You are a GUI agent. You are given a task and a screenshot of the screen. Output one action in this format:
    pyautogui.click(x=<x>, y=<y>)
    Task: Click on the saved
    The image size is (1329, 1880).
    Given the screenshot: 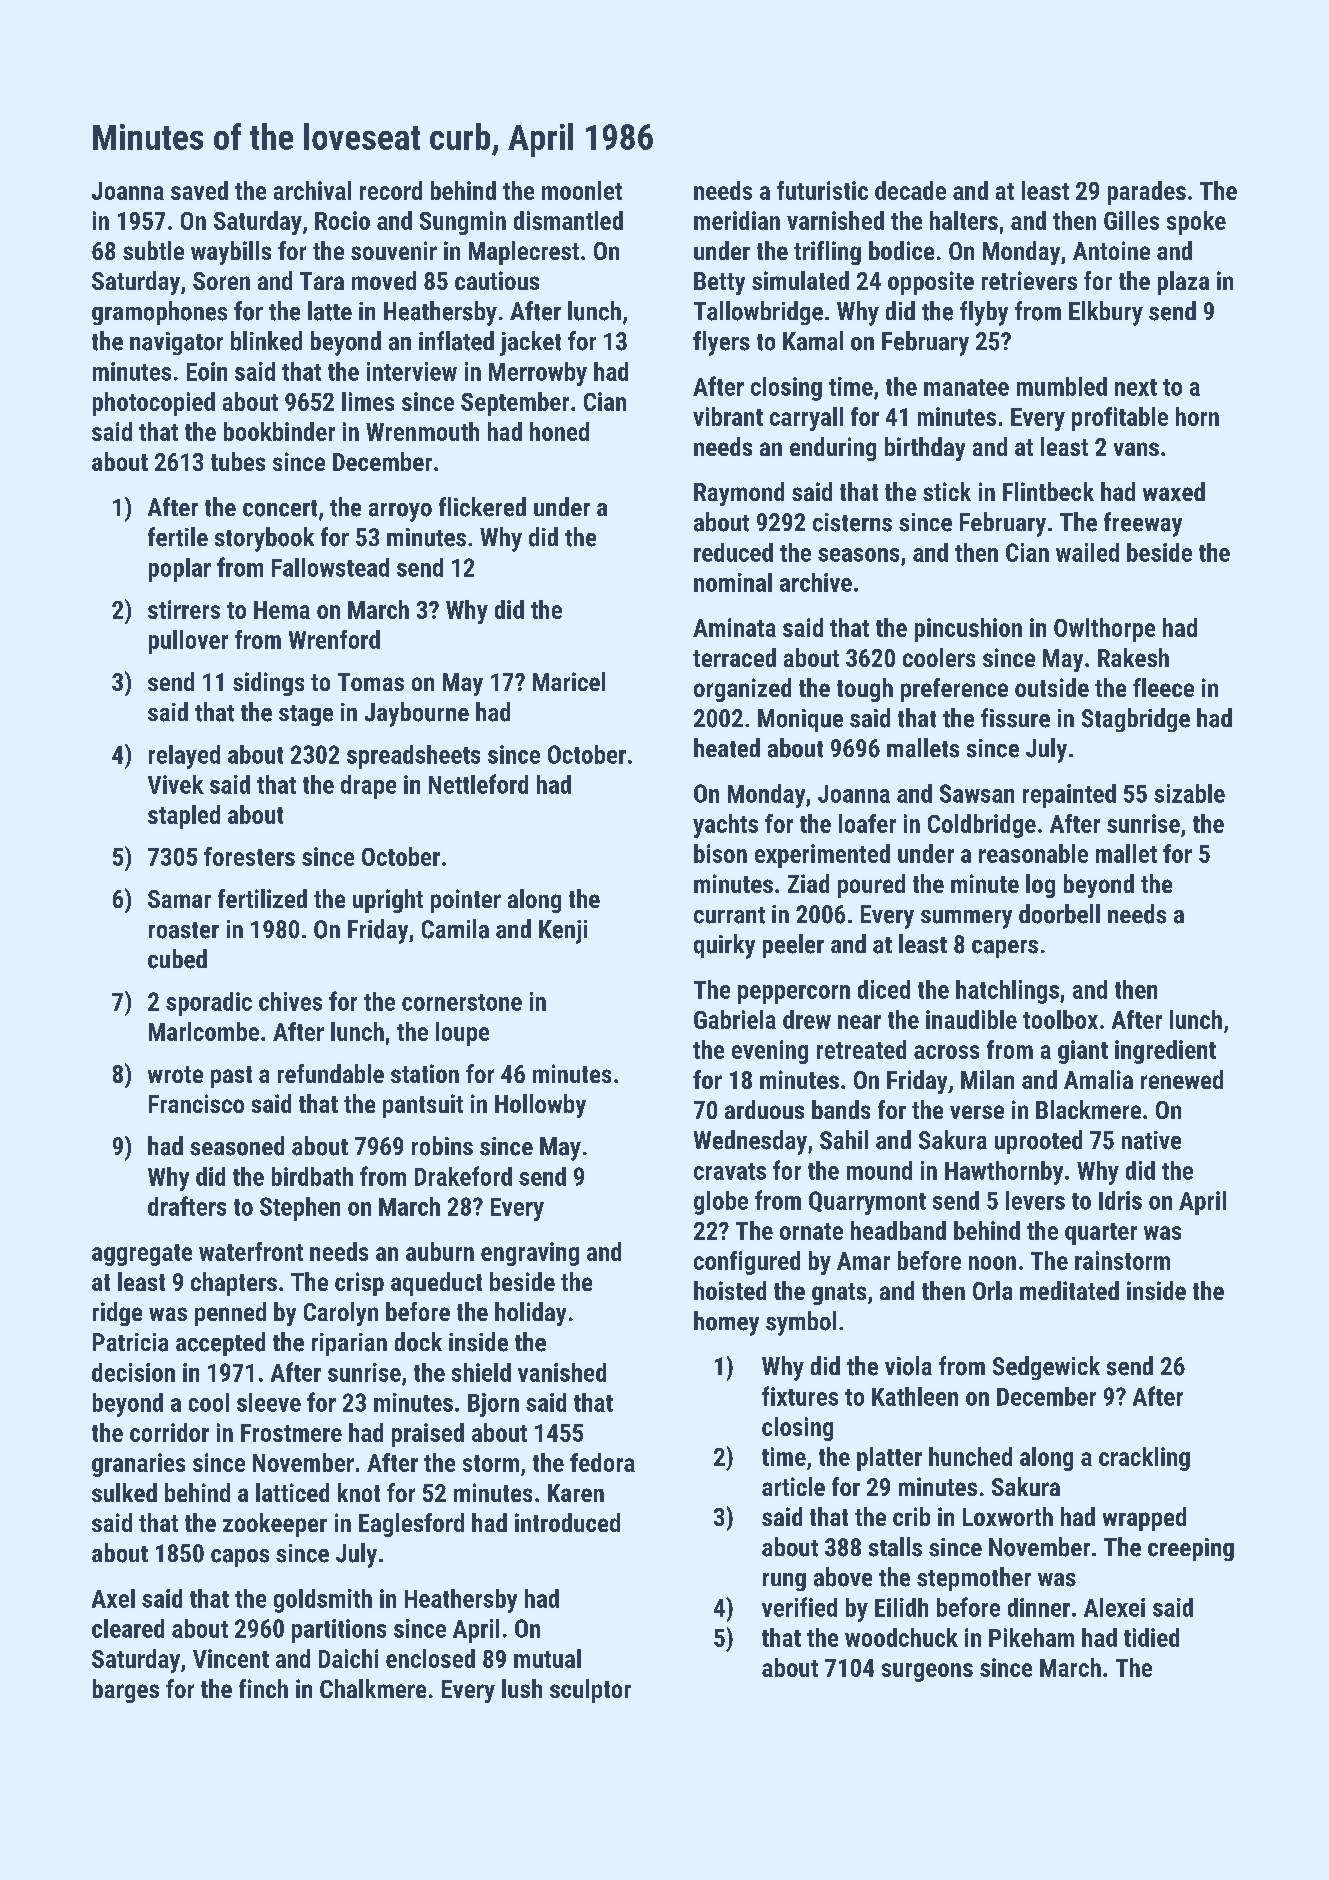 What is the action you would take?
    pyautogui.click(x=199, y=190)
